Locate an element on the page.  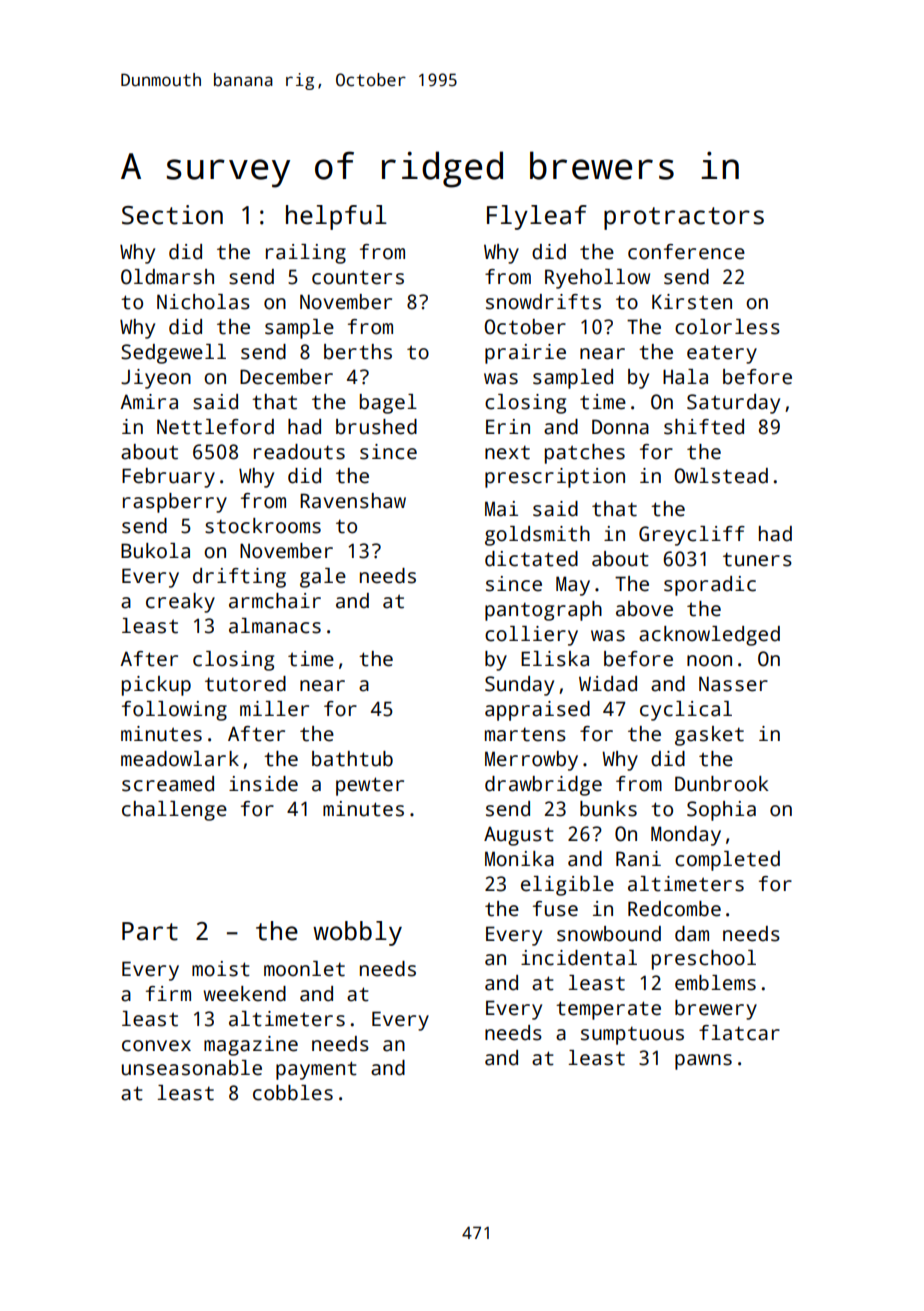
goldsmith is located at coordinates (537, 536).
